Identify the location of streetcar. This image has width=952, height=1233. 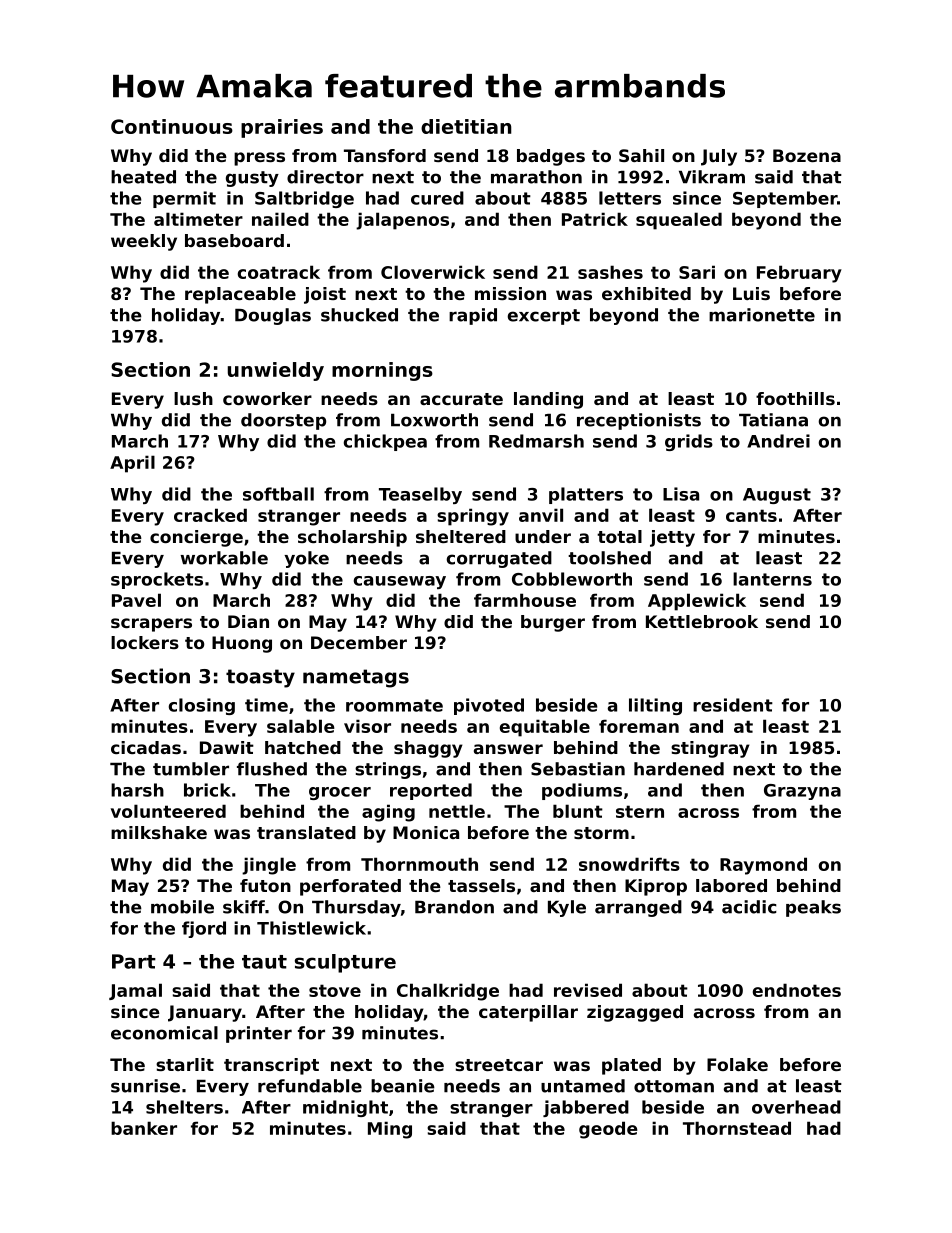
(499, 1065).
